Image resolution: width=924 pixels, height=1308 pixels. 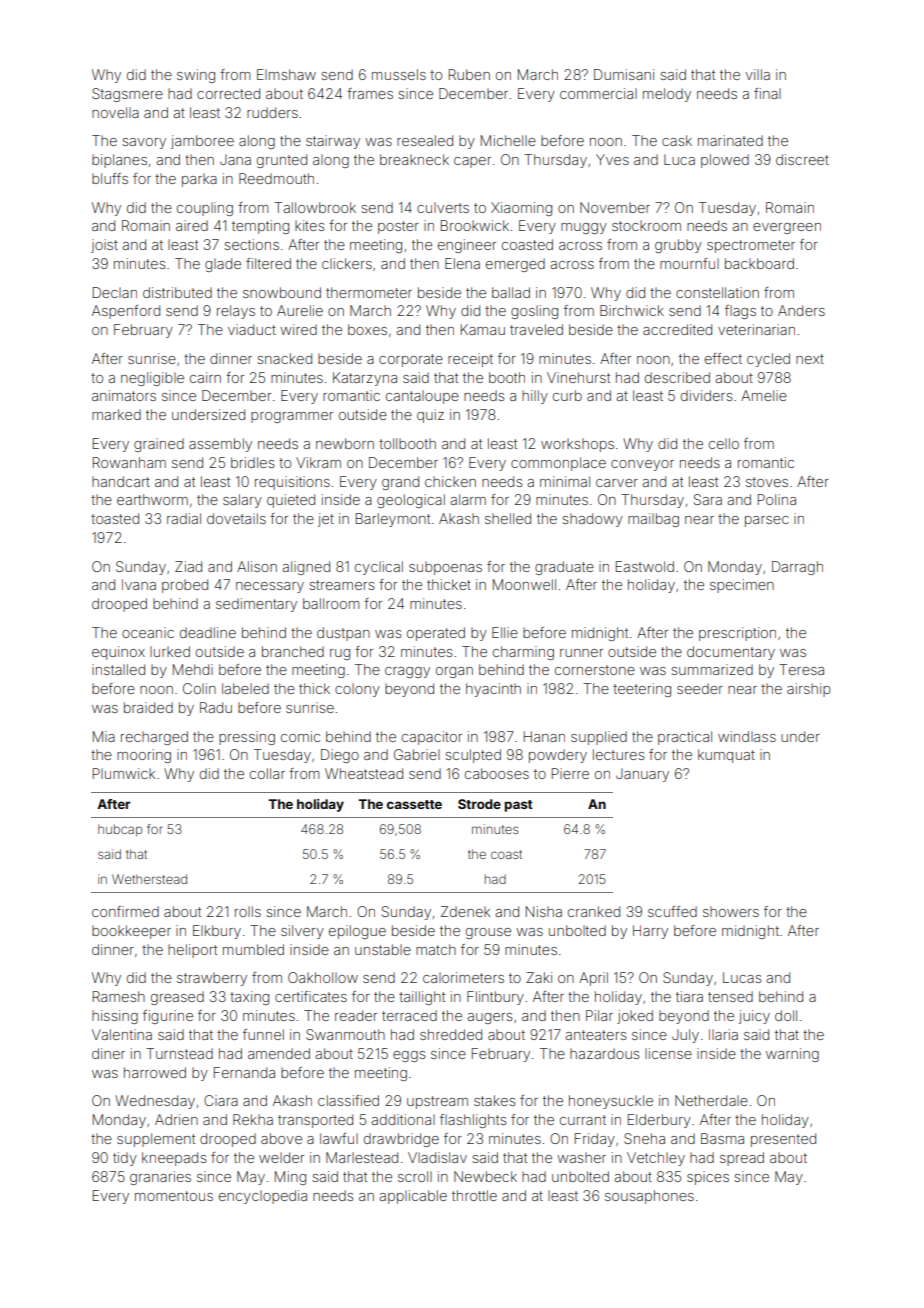 I want to click on calorimeters, so click(x=463, y=977).
